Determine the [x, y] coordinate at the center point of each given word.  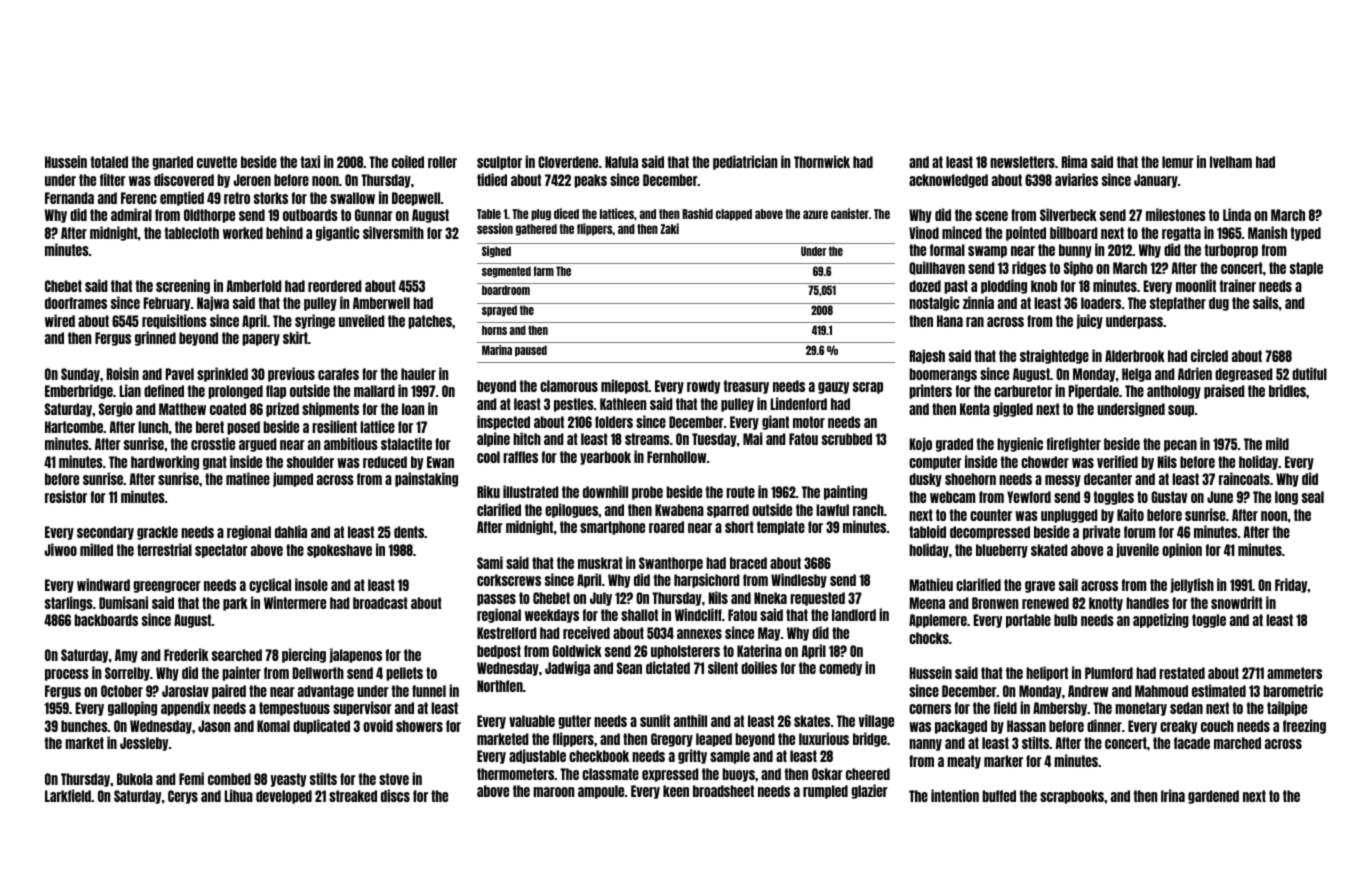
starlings [69, 603]
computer [935, 463]
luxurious [824, 738]
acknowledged [948, 181]
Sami [490, 562]
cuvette [217, 162]
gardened [1213, 797]
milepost [624, 386]
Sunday [80, 375]
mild [1277, 443]
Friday [1291, 585]
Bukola [135, 779]
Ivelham [1231, 162]
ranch [868, 510]
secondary [105, 533]
